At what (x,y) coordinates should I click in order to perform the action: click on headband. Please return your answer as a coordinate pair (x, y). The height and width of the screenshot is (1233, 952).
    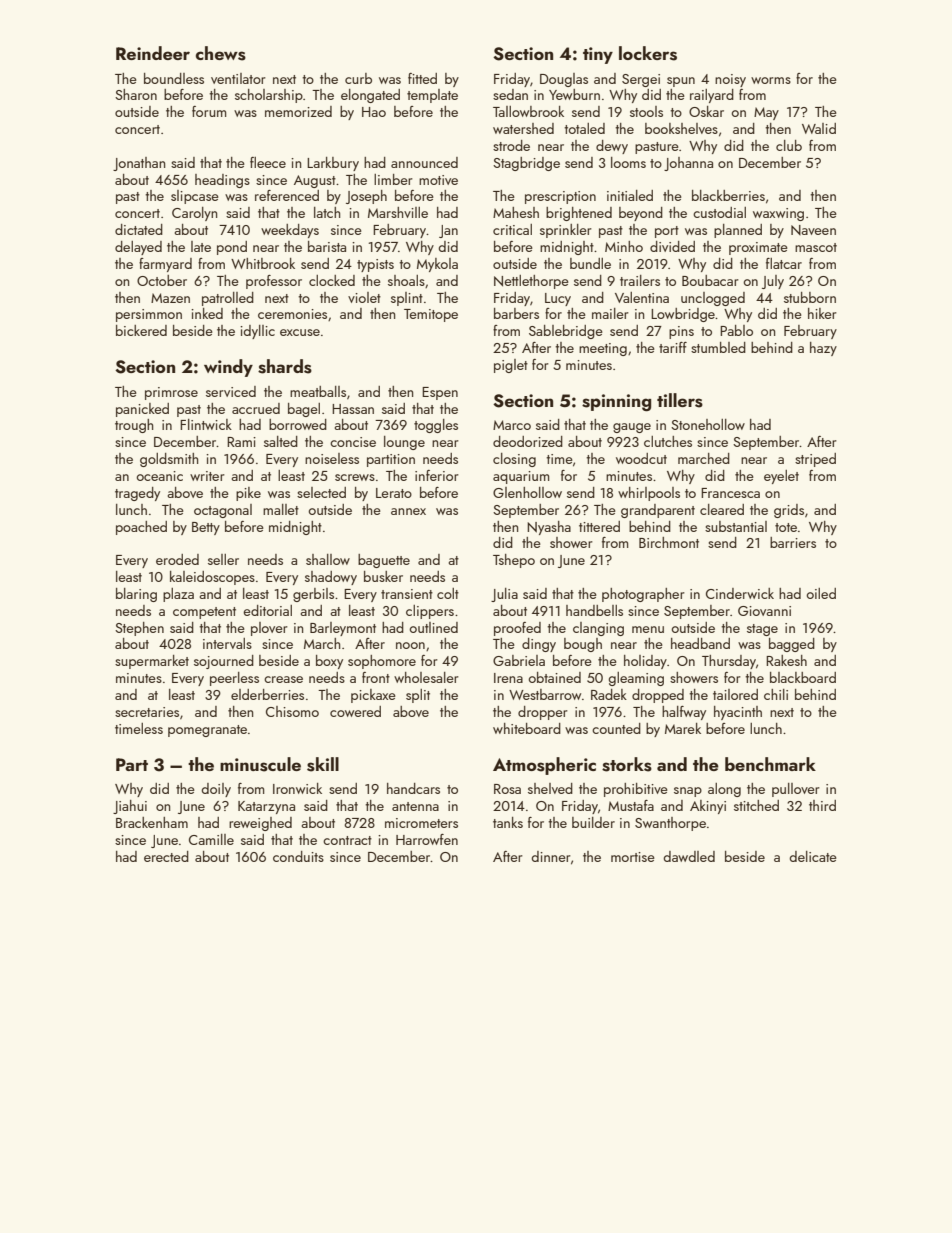
    Looking at the image, I should click on (700, 643).
